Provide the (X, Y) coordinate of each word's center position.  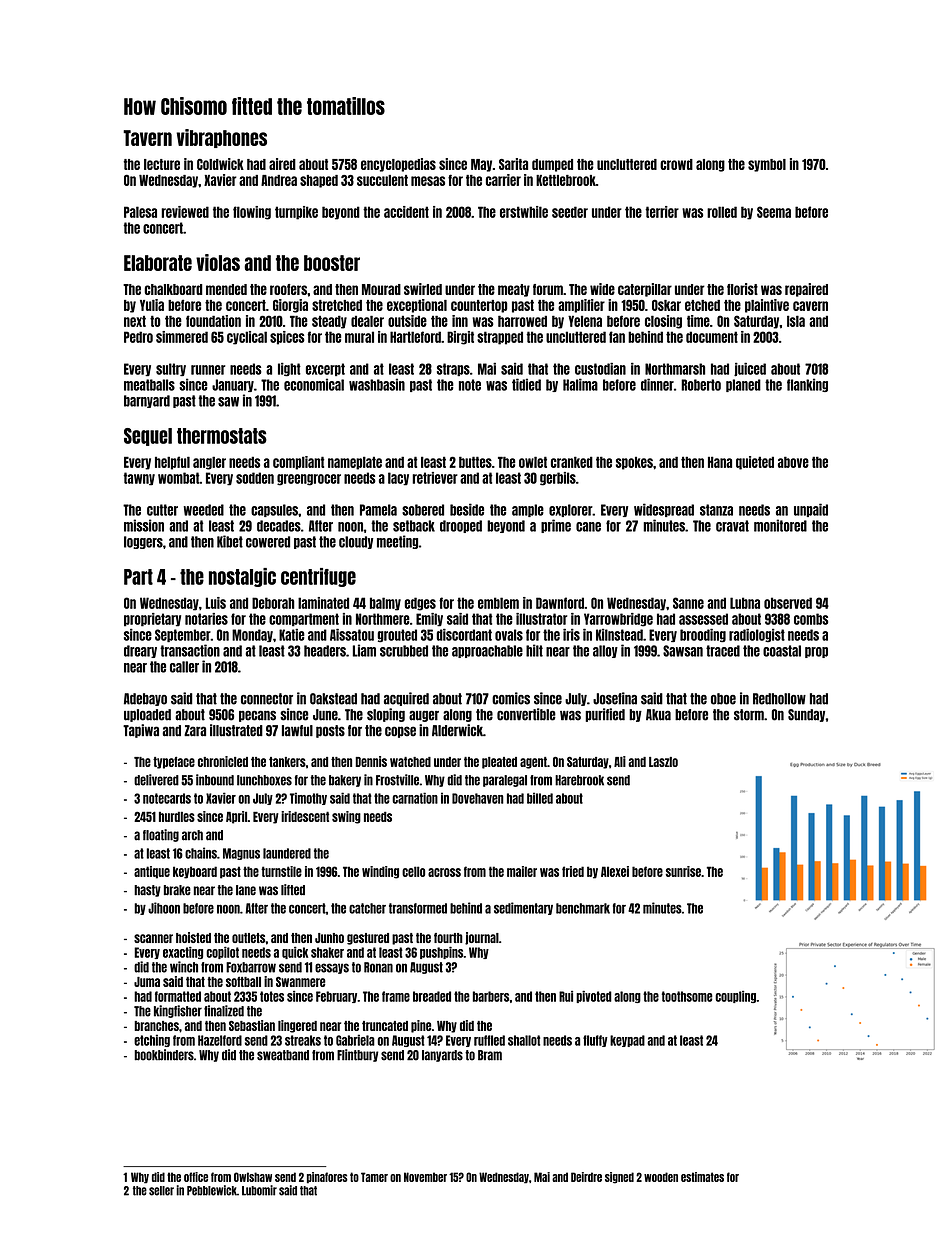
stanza (716, 510)
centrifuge (318, 577)
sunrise (683, 871)
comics (511, 698)
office (196, 1177)
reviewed (185, 212)
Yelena (585, 321)
